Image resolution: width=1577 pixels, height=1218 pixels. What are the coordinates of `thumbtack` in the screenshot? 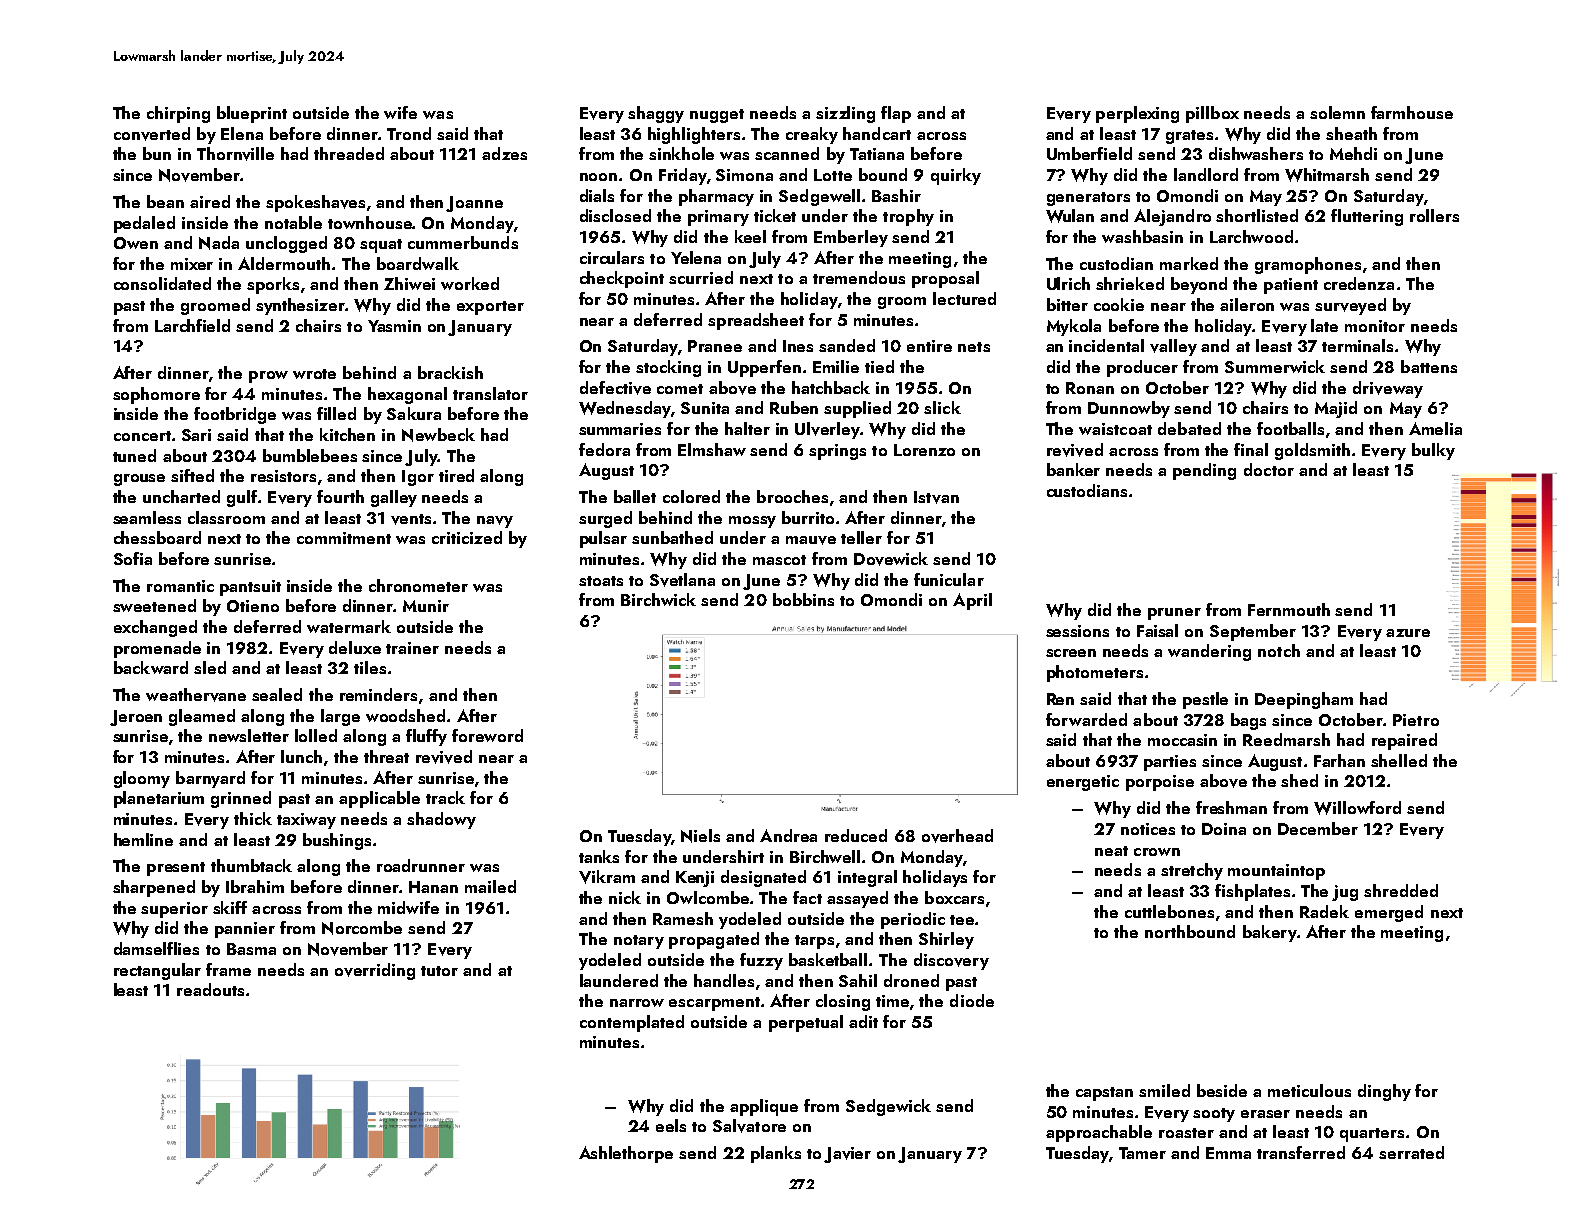 It's located at (251, 865).
